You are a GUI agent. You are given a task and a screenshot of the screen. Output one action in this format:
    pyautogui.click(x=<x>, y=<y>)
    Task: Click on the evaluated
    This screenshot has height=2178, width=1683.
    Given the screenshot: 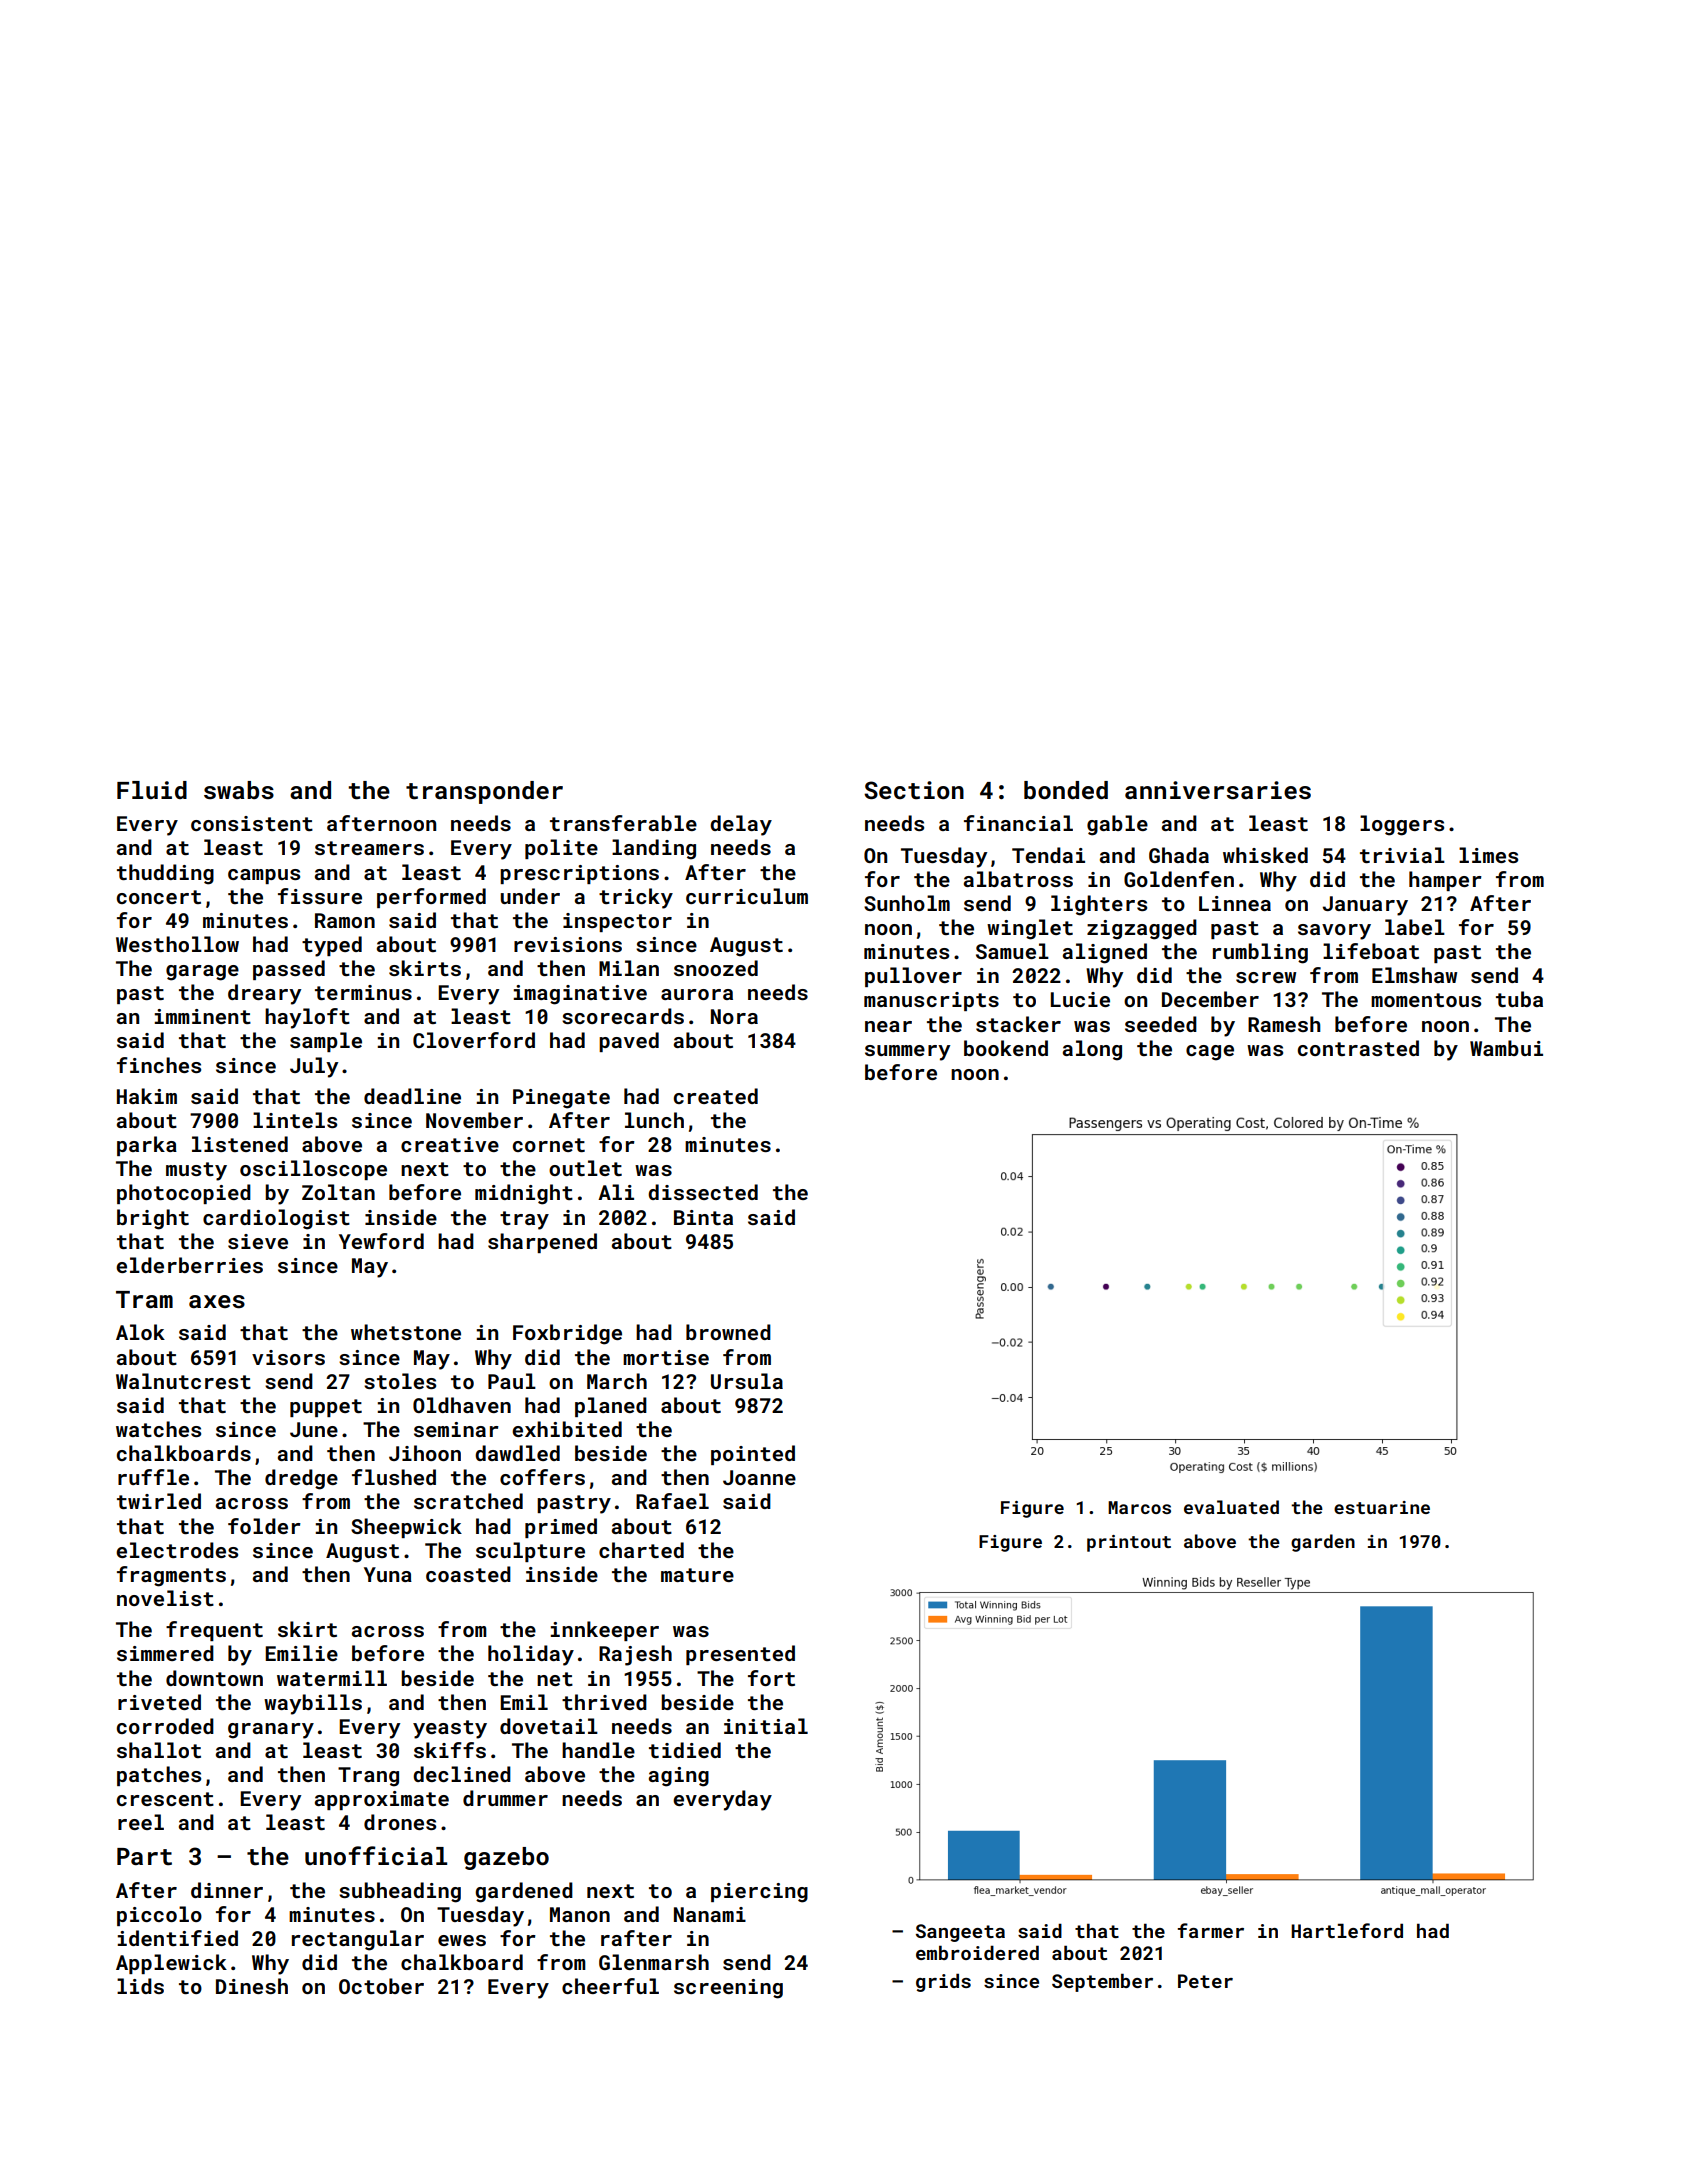 What is the action you would take?
    pyautogui.click(x=1231, y=1507)
